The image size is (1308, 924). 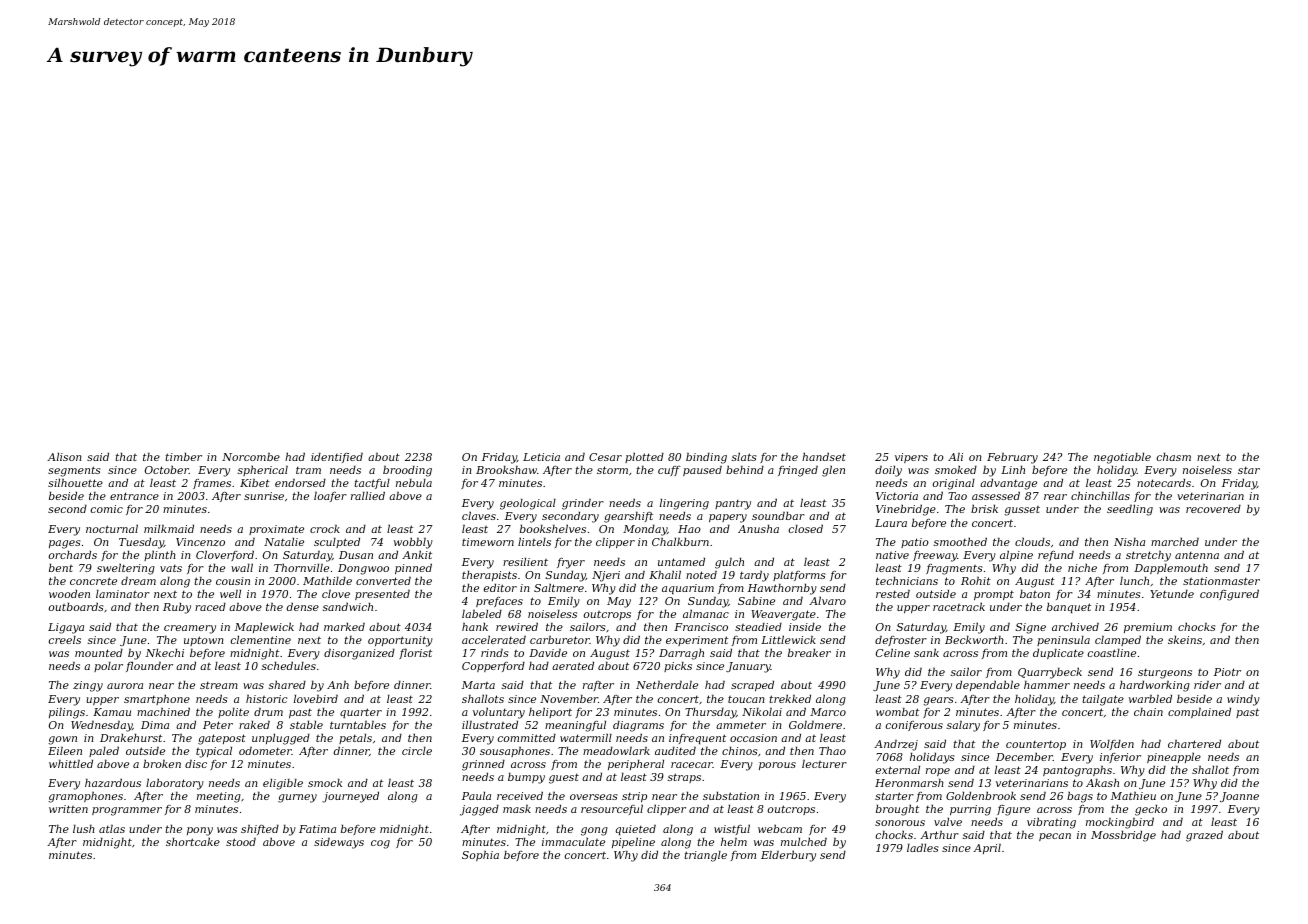 I want to click on seedling, so click(x=1130, y=510).
